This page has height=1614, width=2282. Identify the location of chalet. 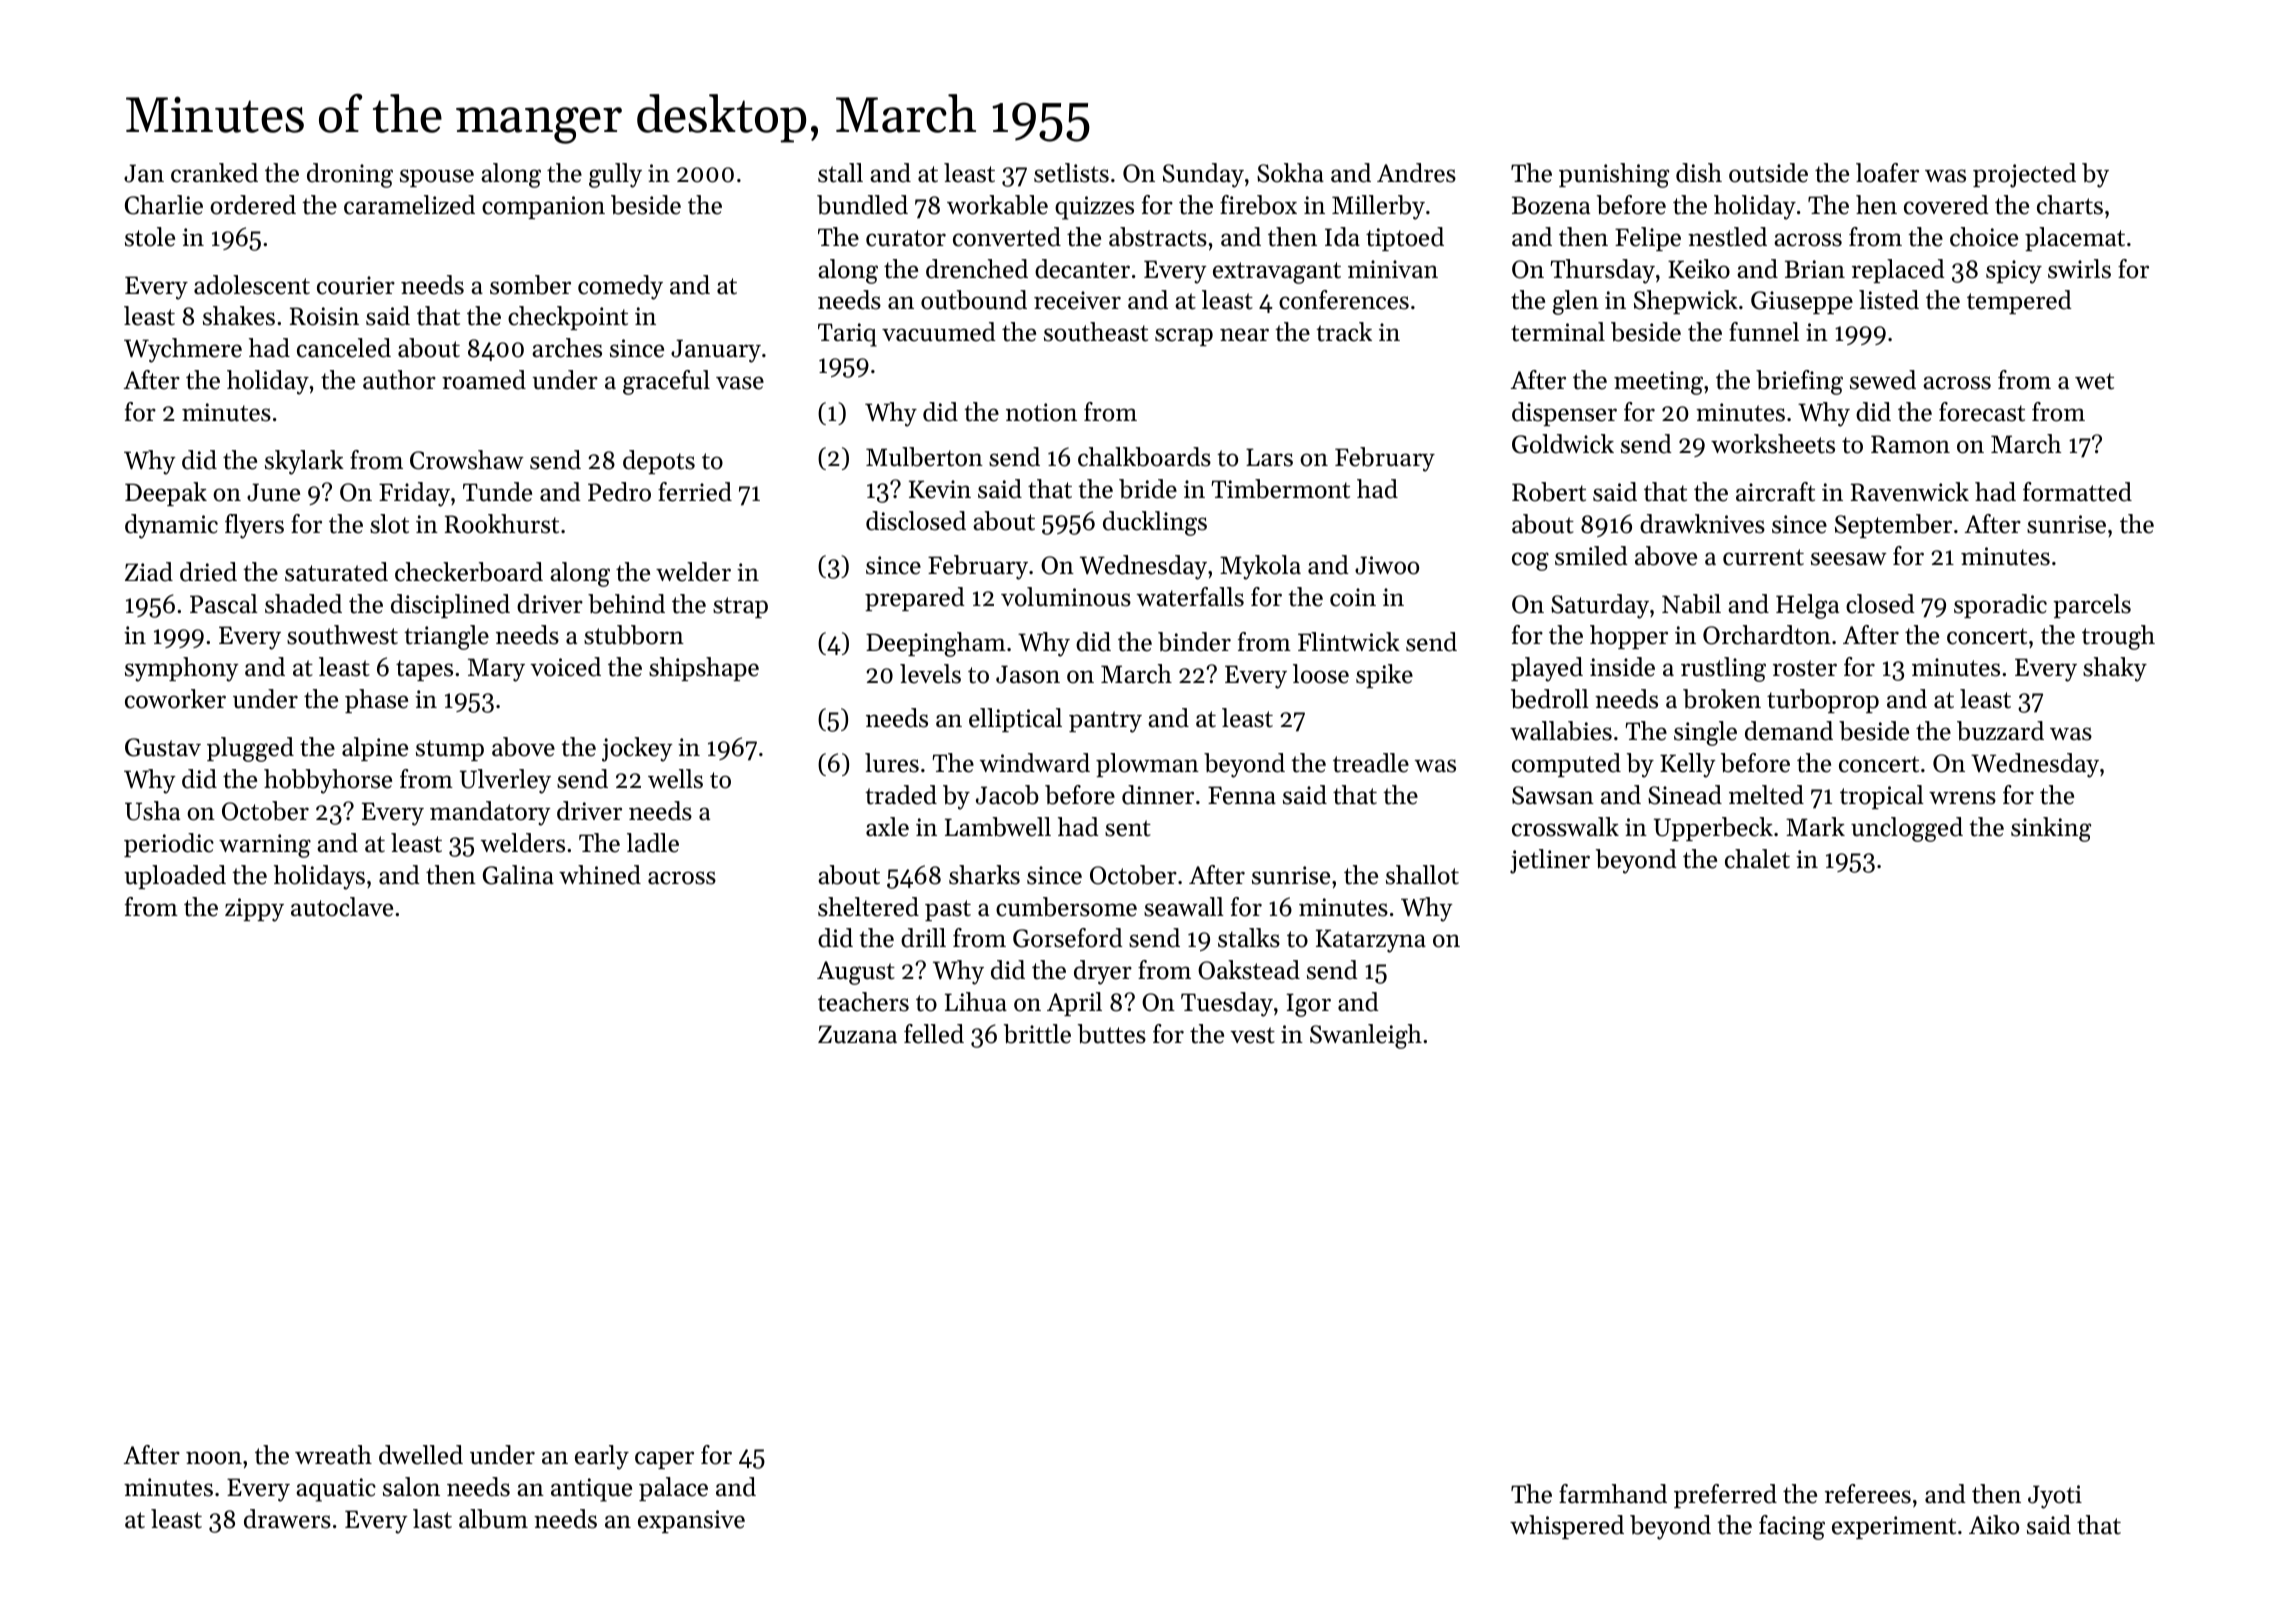
(1757, 859).
